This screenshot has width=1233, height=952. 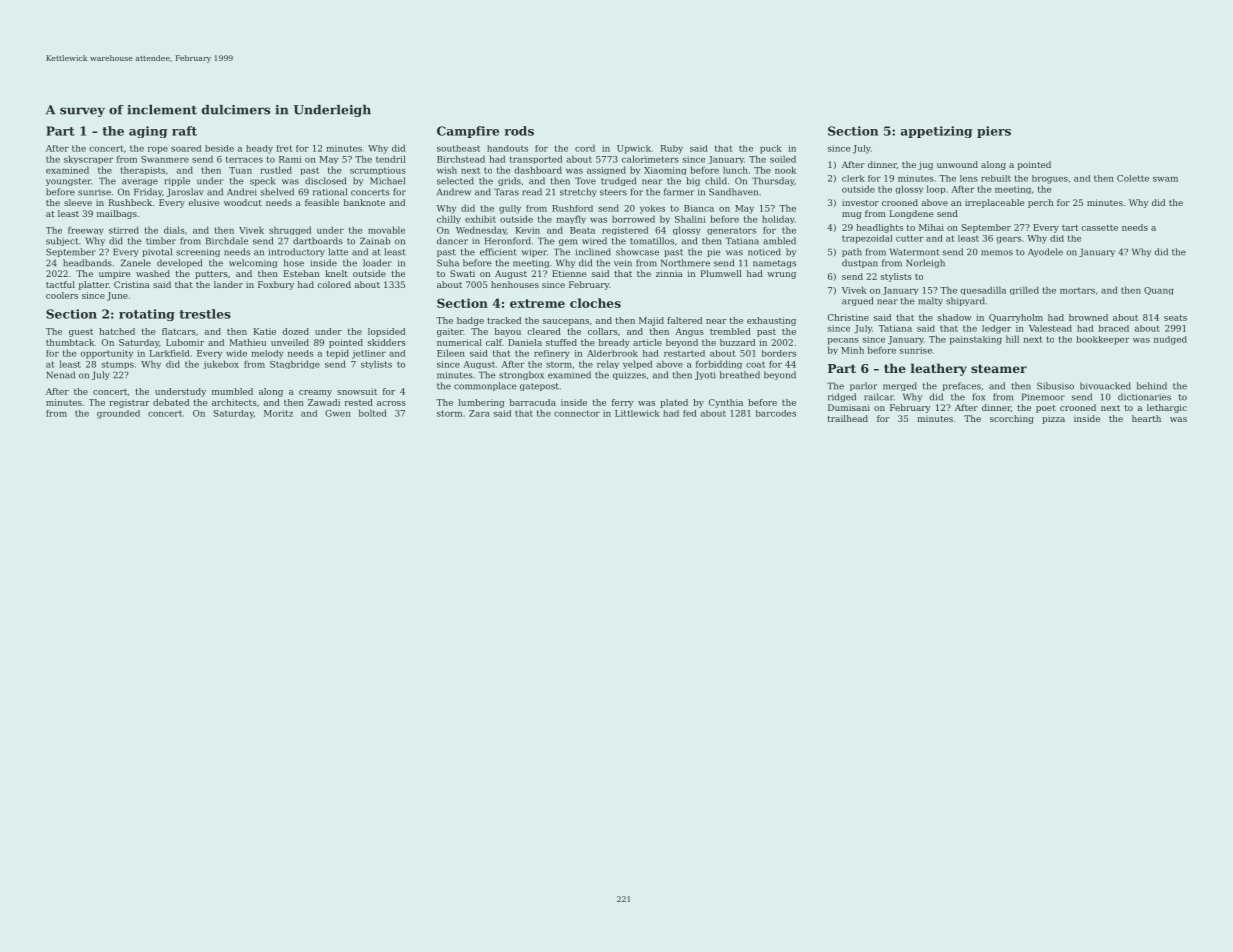 I want to click on colored, so click(x=334, y=284).
